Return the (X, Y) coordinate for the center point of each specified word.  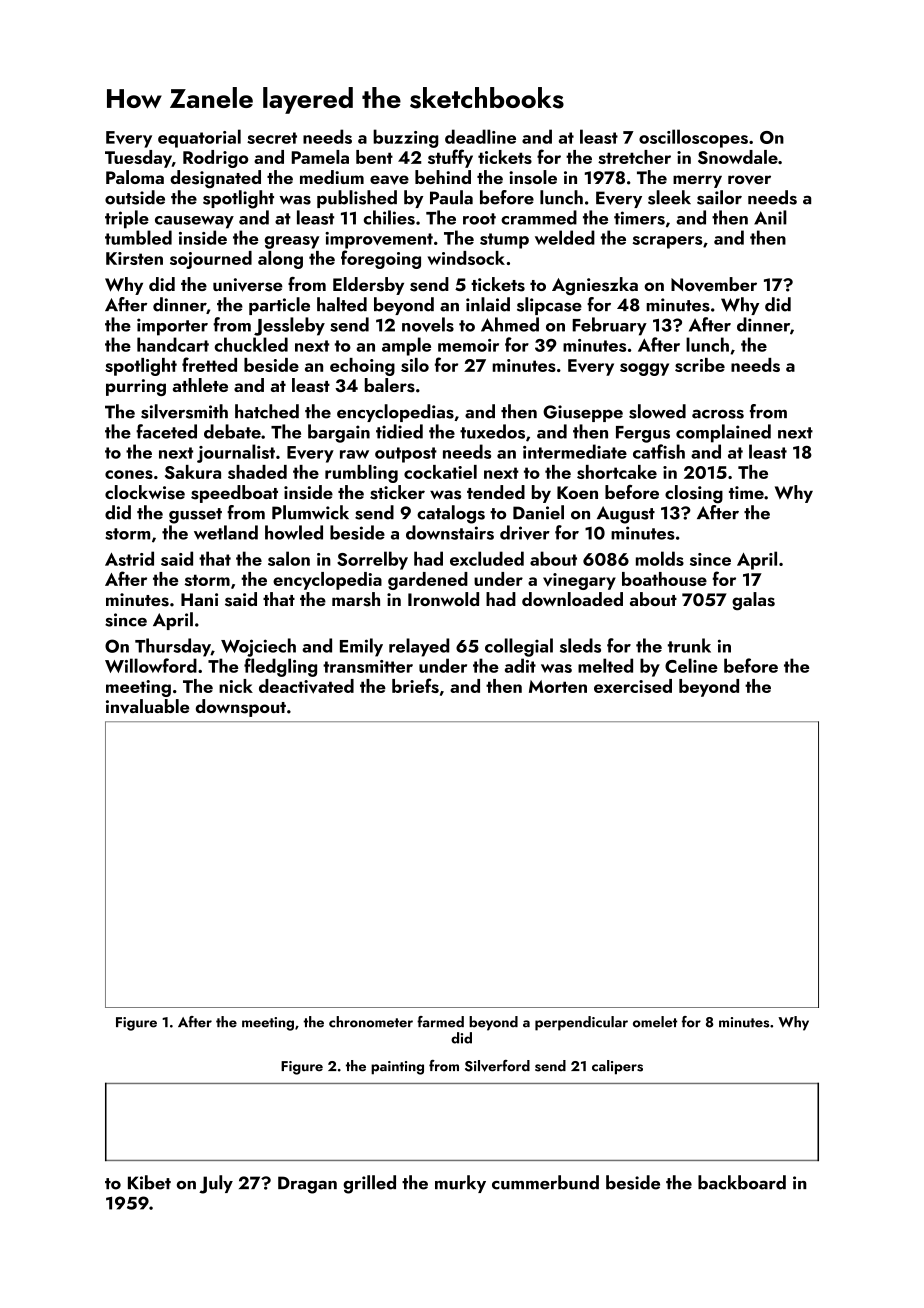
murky (460, 1184)
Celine (691, 665)
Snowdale (738, 157)
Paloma (135, 177)
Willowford (151, 665)
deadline (480, 136)
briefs (415, 685)
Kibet (149, 1182)
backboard (742, 1182)
